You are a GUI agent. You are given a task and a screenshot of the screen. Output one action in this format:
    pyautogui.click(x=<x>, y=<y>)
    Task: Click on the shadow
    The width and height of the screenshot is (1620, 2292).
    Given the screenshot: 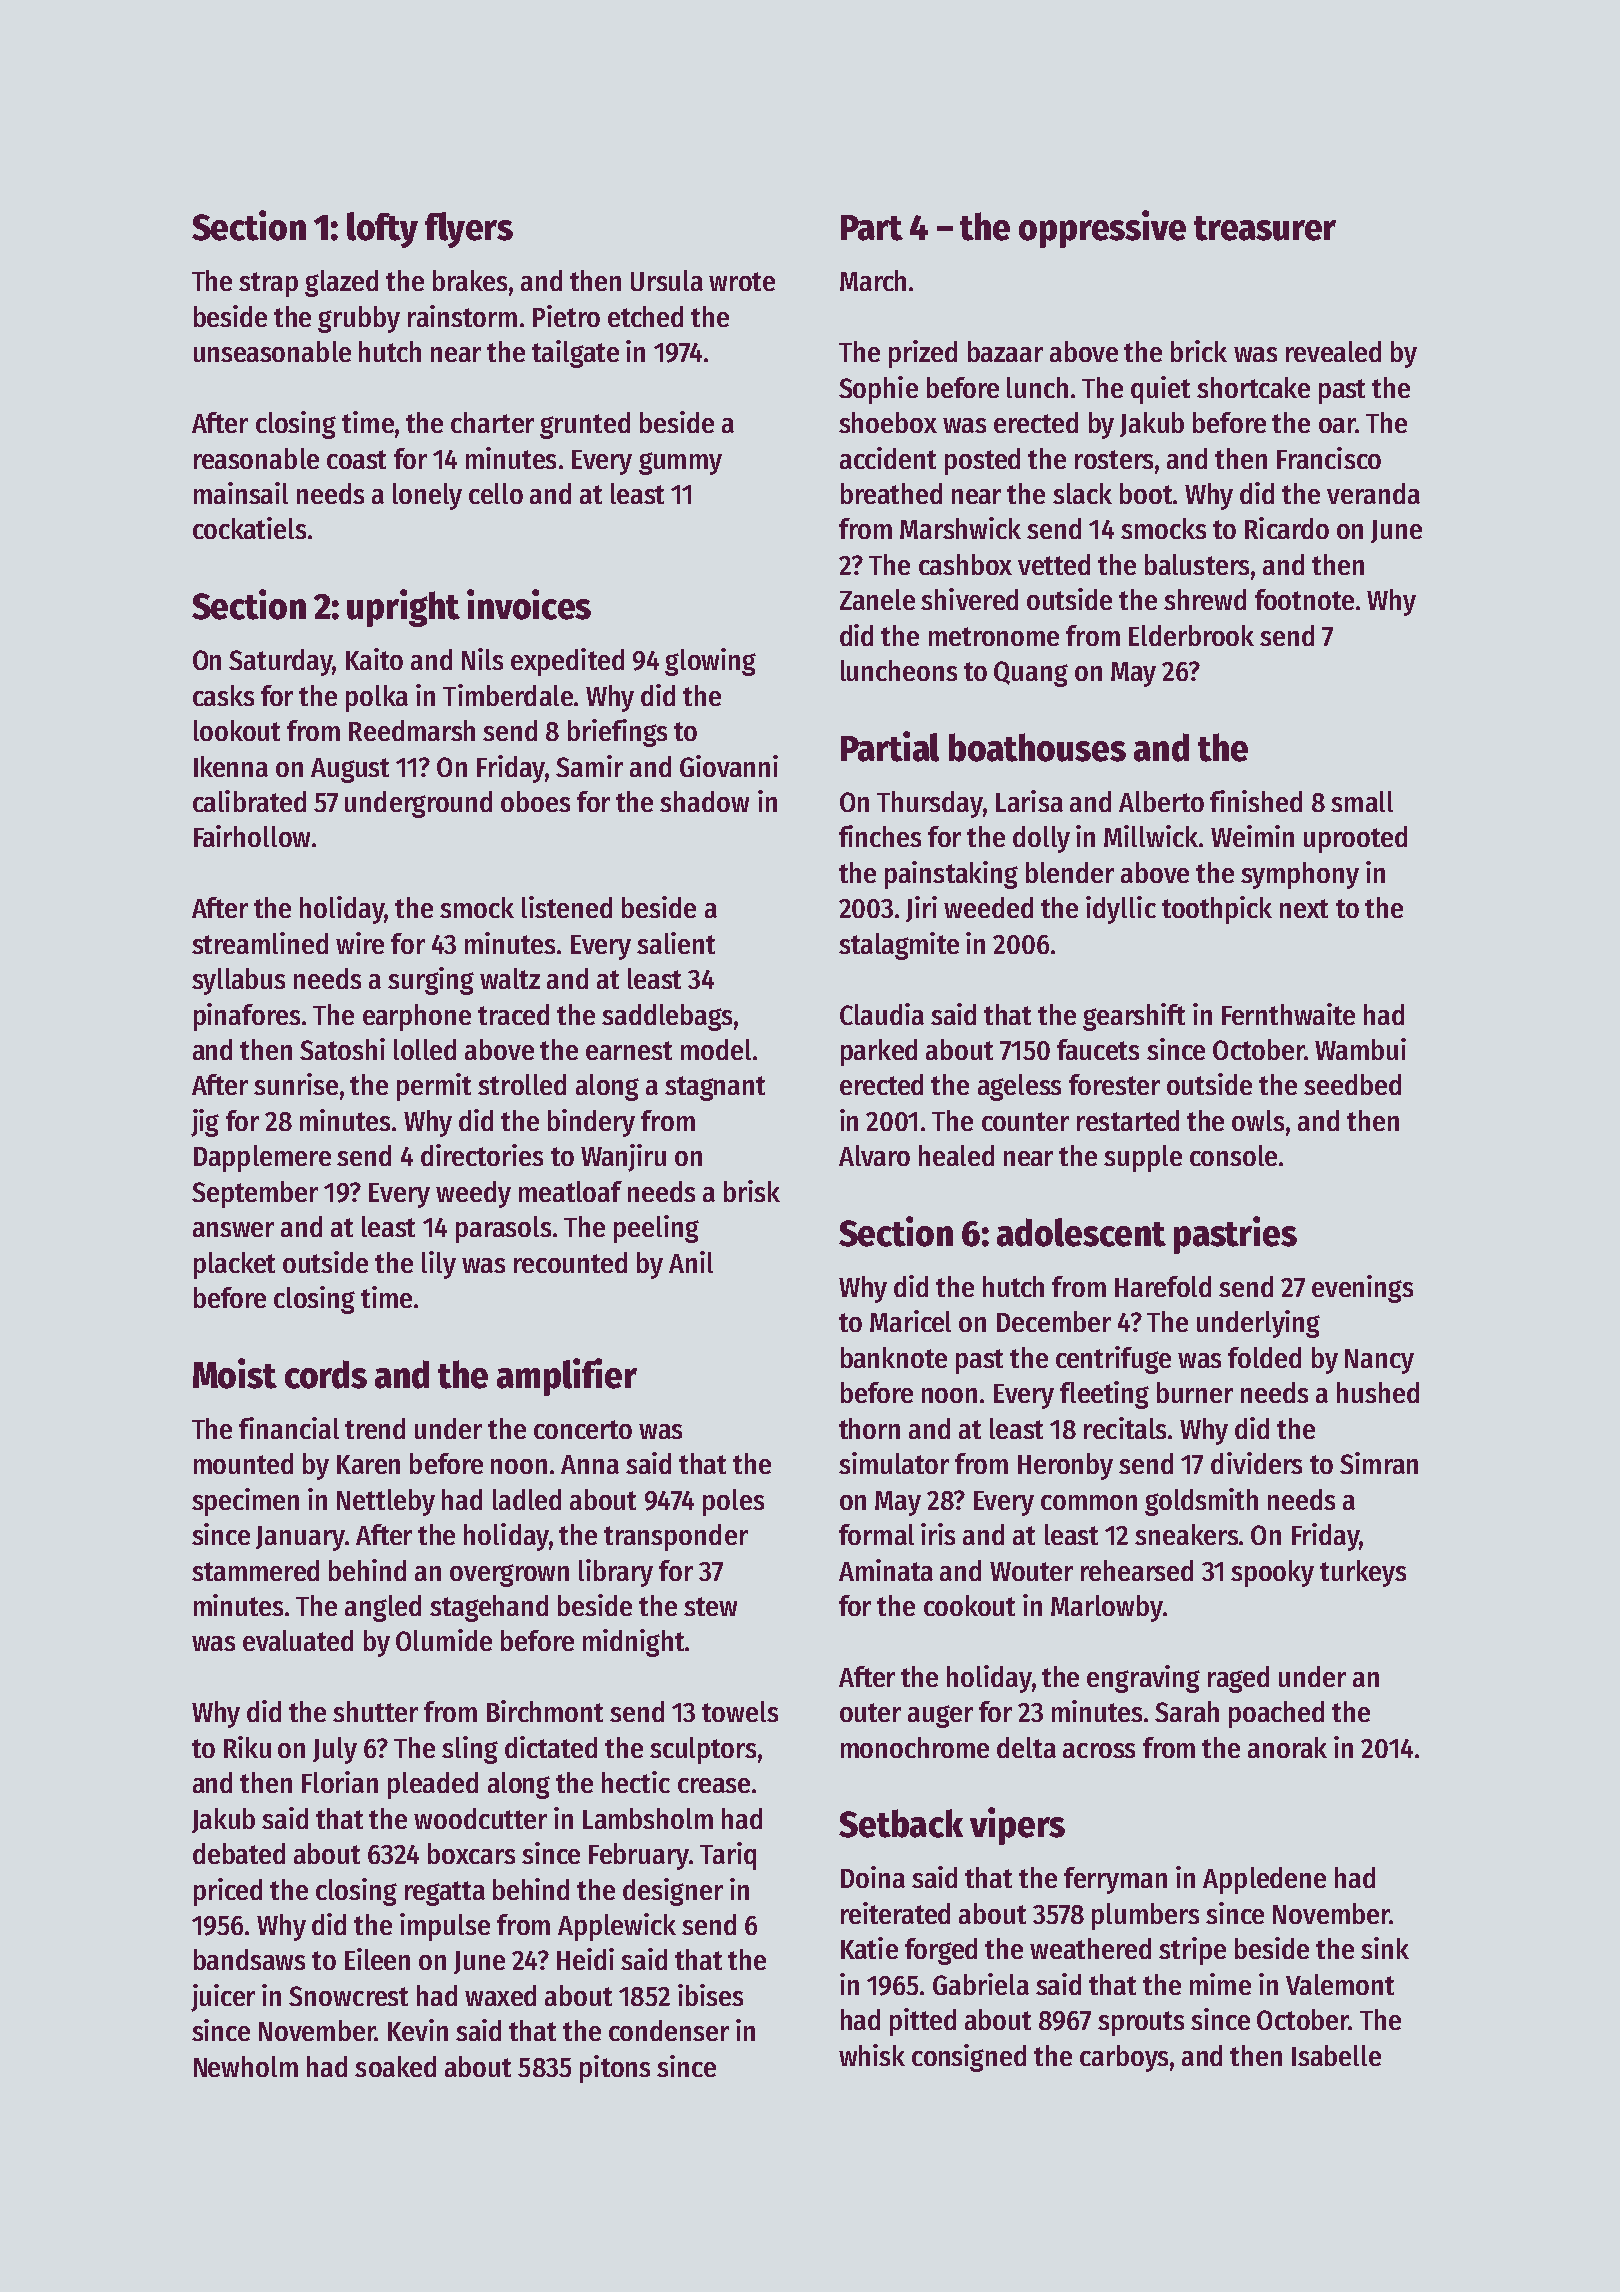 What is the action you would take?
    pyautogui.click(x=704, y=801)
